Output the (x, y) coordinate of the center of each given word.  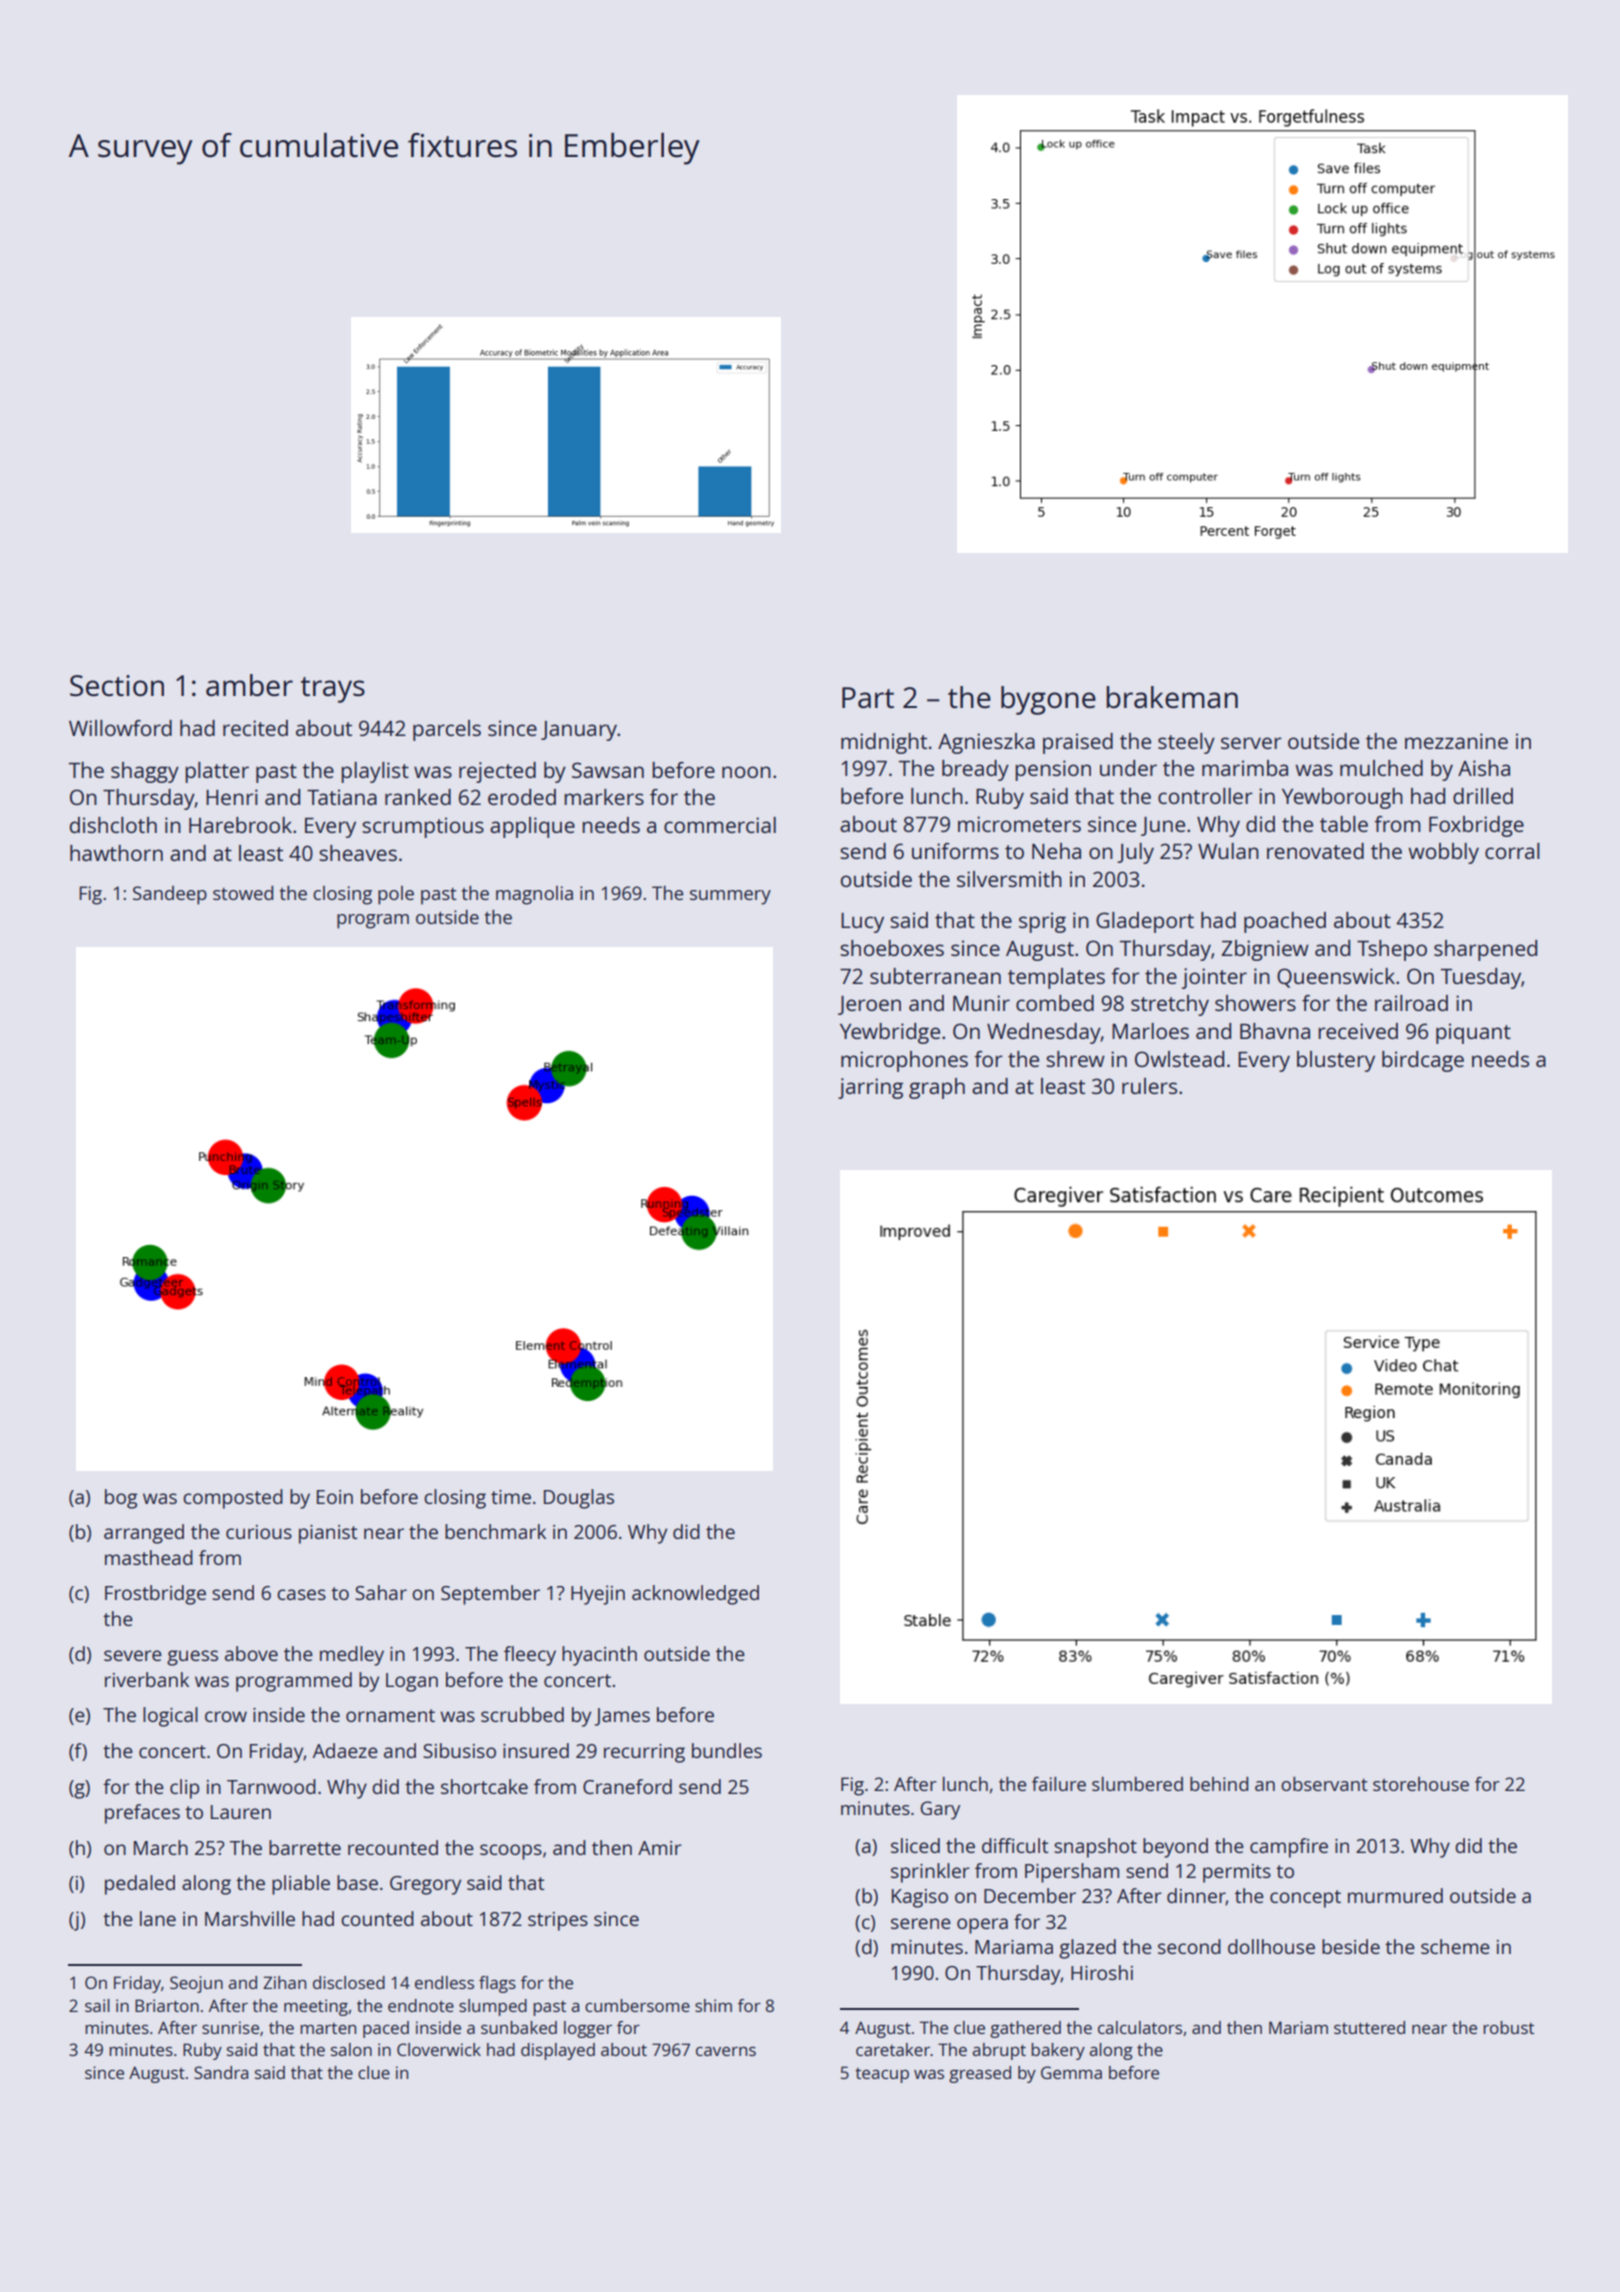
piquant (1473, 1033)
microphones (904, 1061)
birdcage (1423, 1061)
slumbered (1137, 1784)
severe (133, 1655)
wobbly (1443, 853)
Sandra (221, 2072)
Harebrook (240, 825)
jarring (870, 1088)
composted (233, 1499)
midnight (884, 743)
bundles (727, 1750)
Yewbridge (890, 1033)
